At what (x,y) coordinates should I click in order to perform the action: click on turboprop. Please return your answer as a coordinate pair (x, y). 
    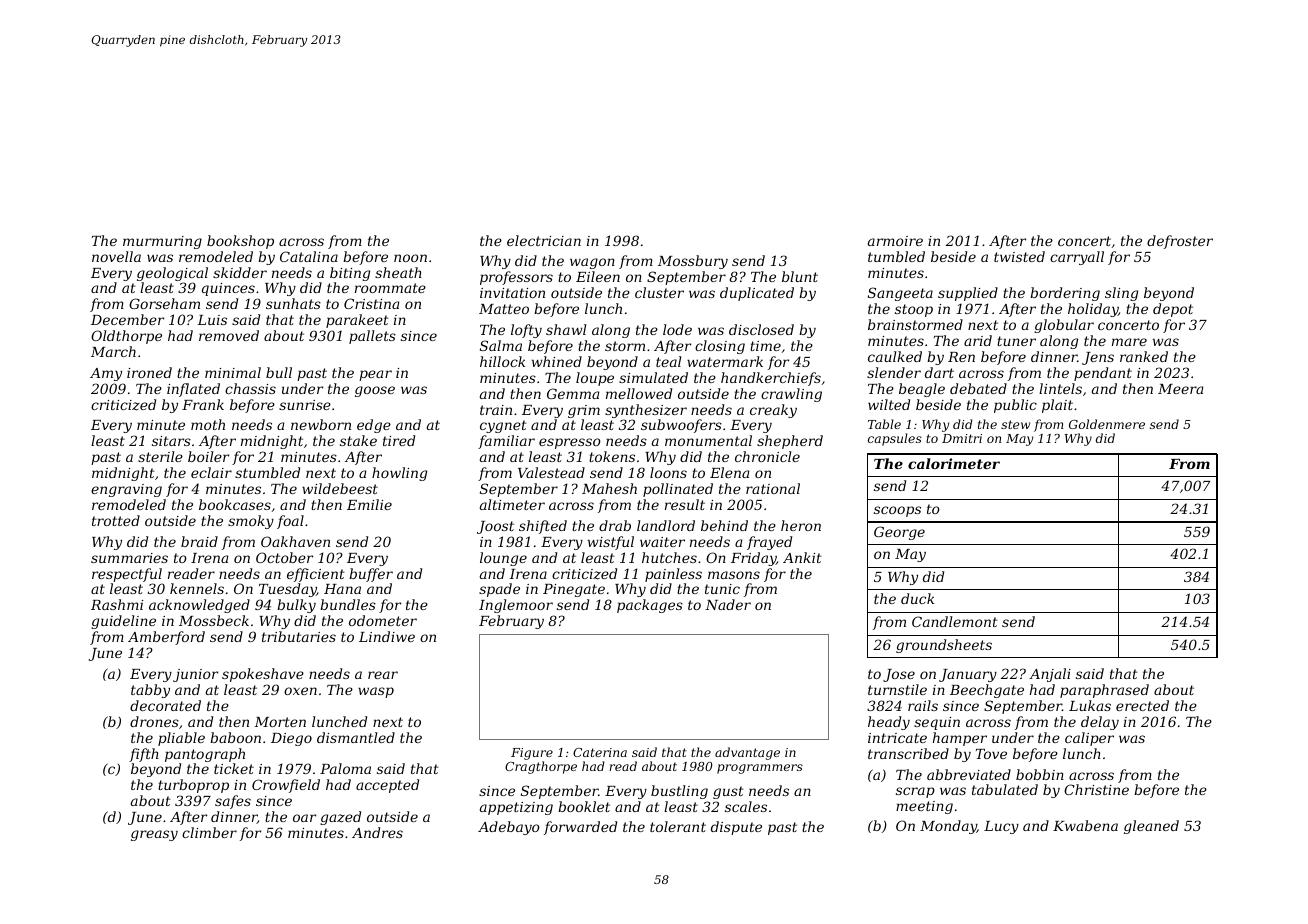
    Looking at the image, I should click on (193, 786).
